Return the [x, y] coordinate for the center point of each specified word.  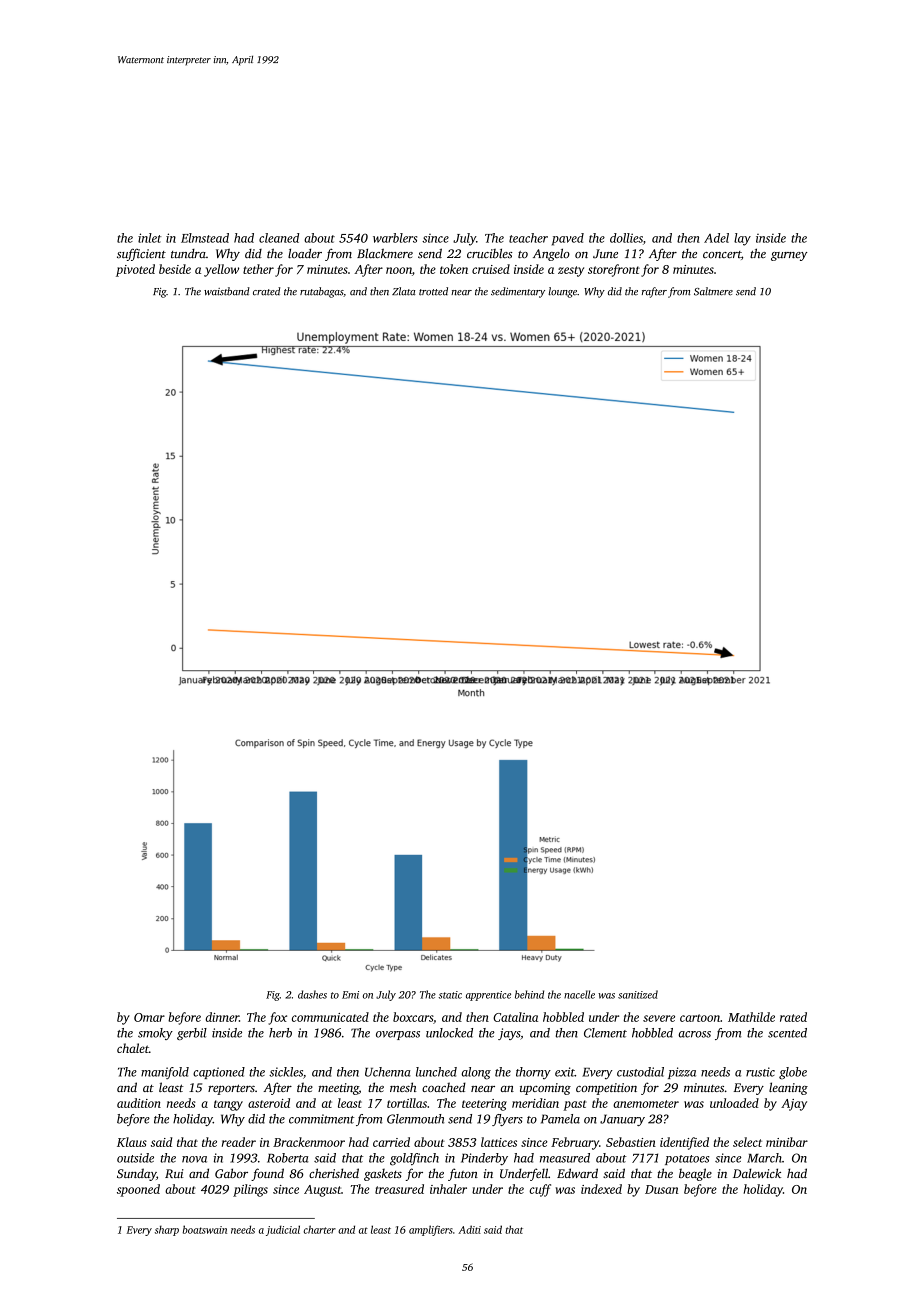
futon [463, 1174]
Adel [716, 238]
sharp [167, 1230]
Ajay [794, 1105]
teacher [528, 238]
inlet [149, 238]
